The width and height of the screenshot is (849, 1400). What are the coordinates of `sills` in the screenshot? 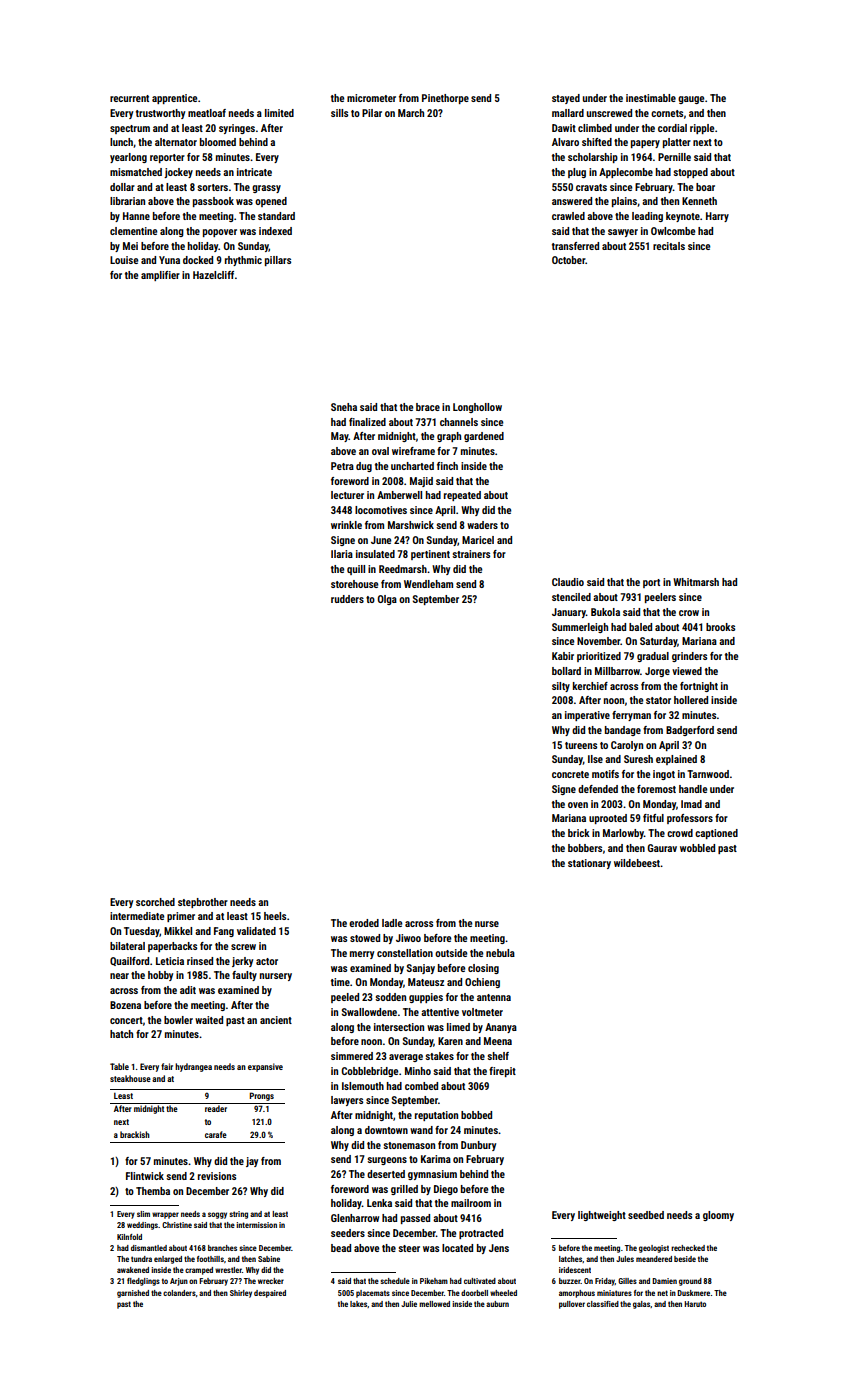 It's located at (339, 113).
